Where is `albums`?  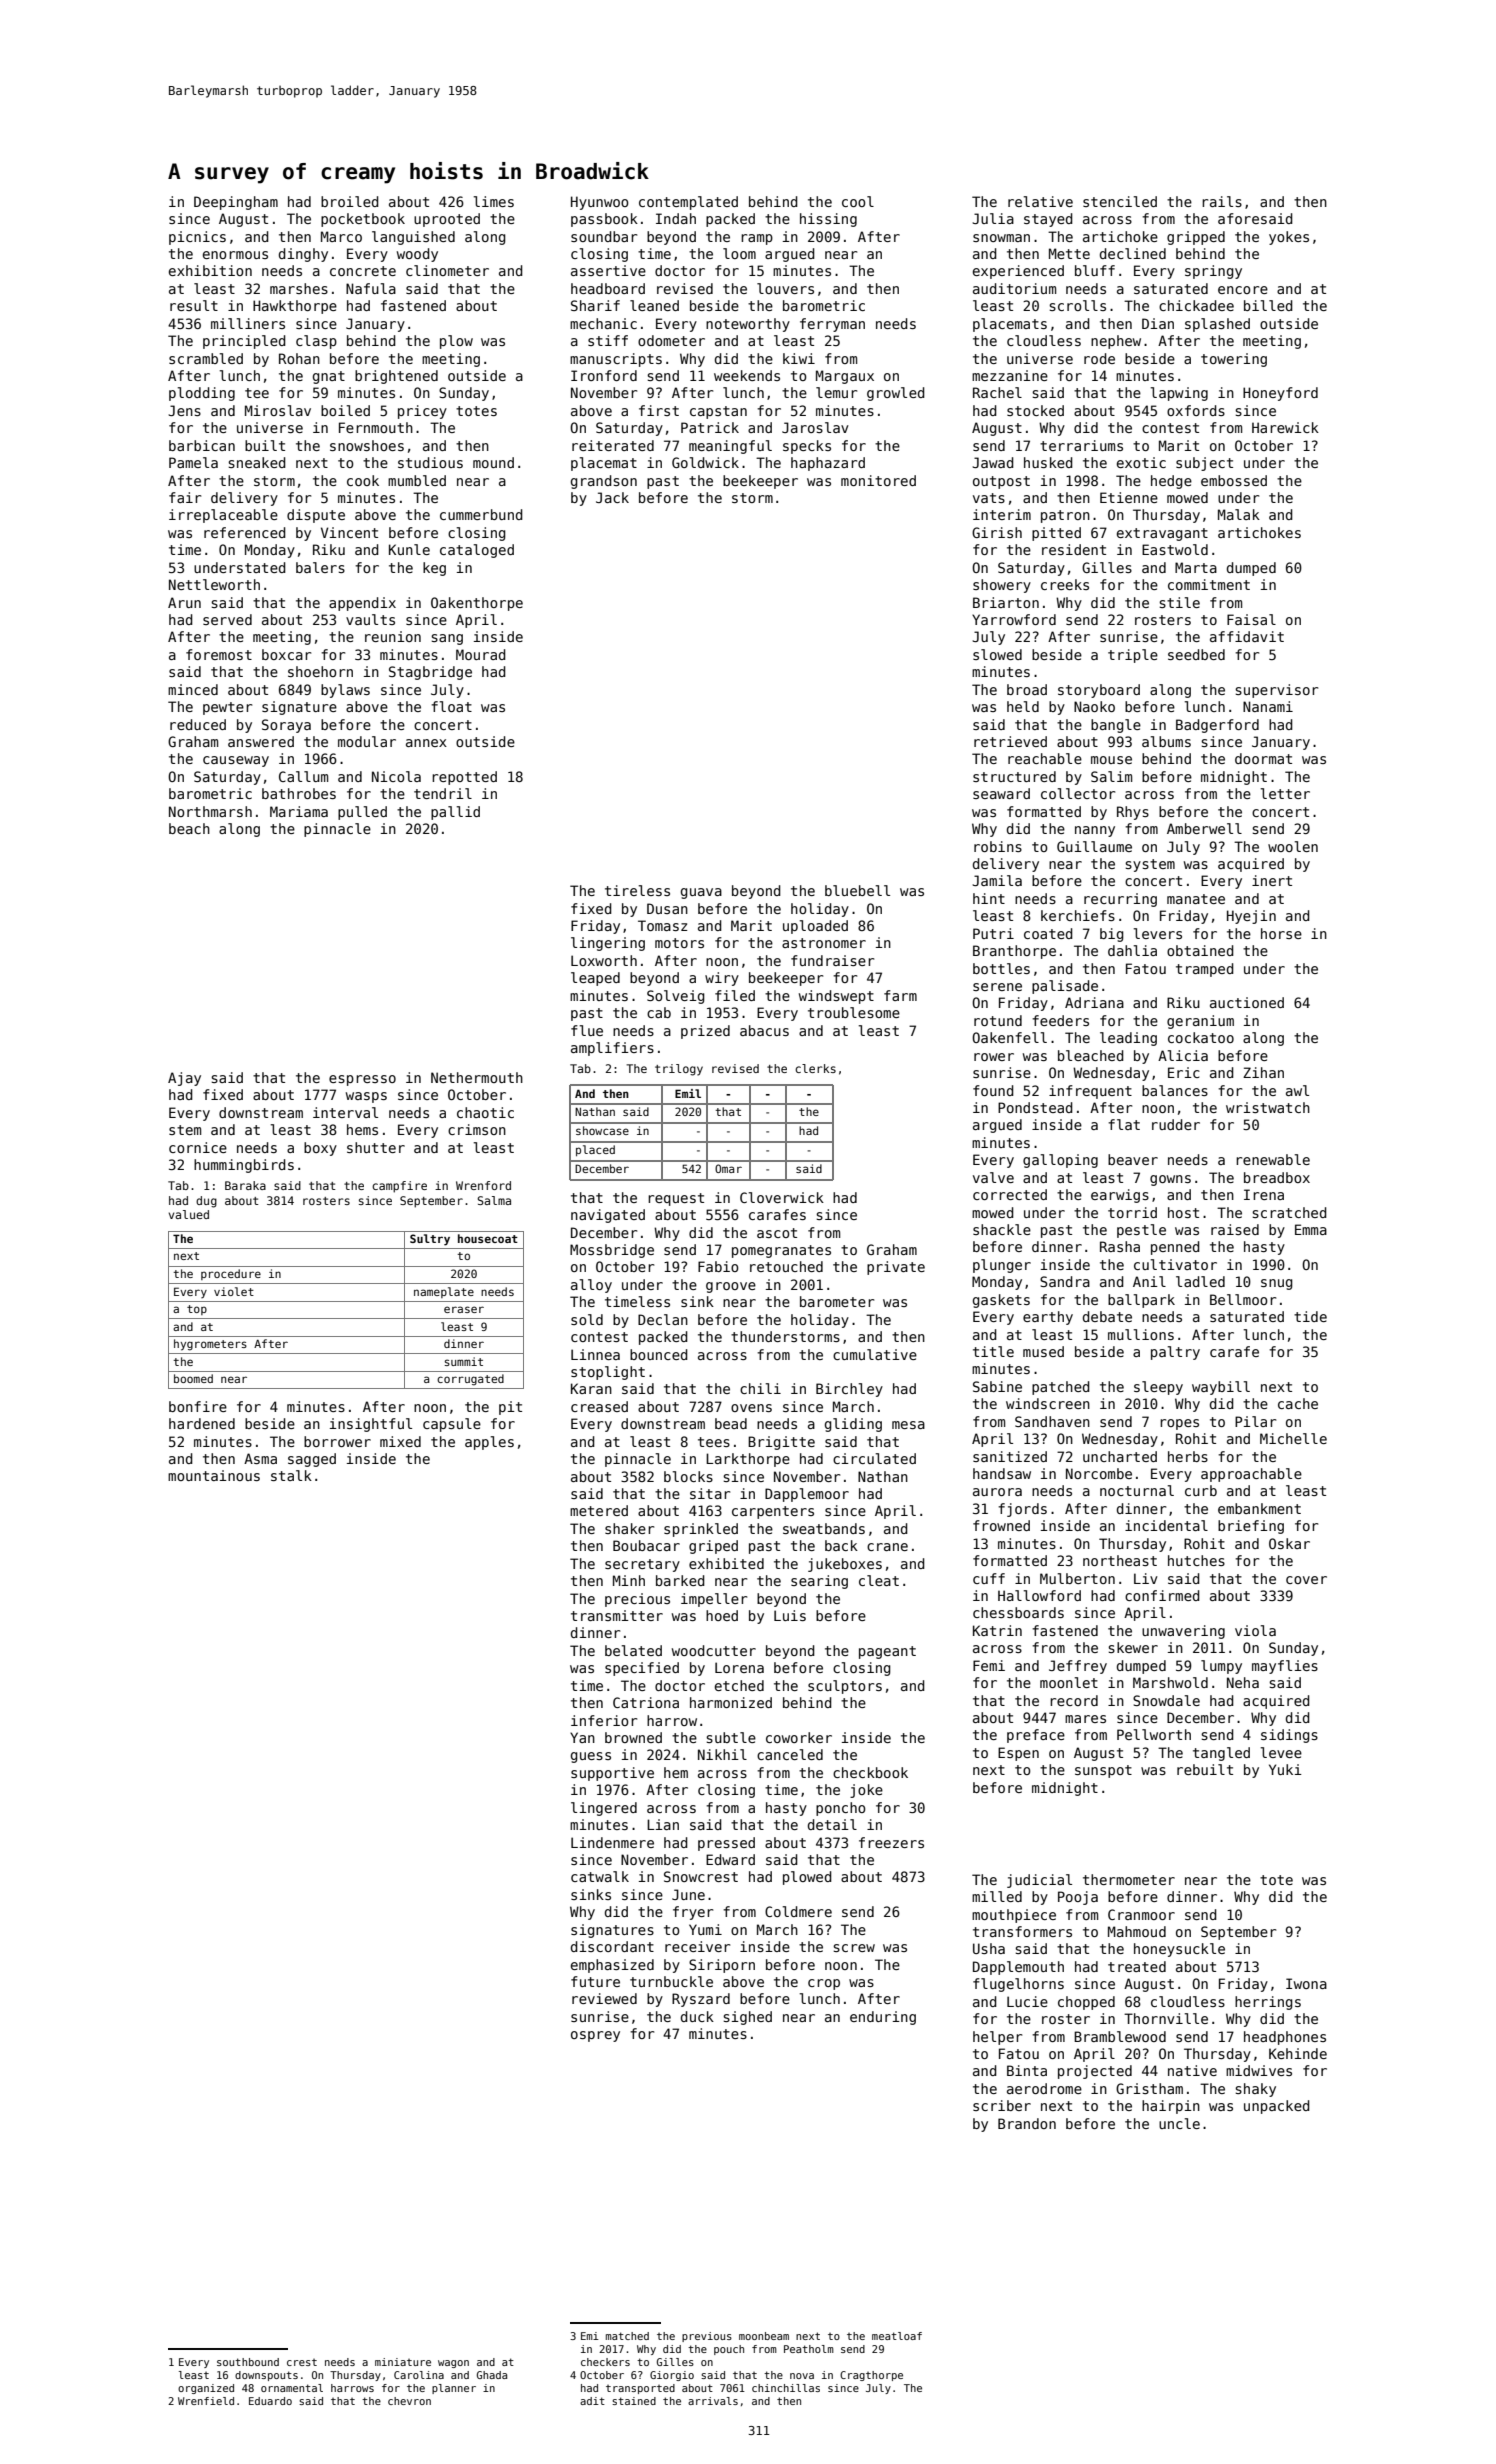 albums is located at coordinates (1166, 741).
